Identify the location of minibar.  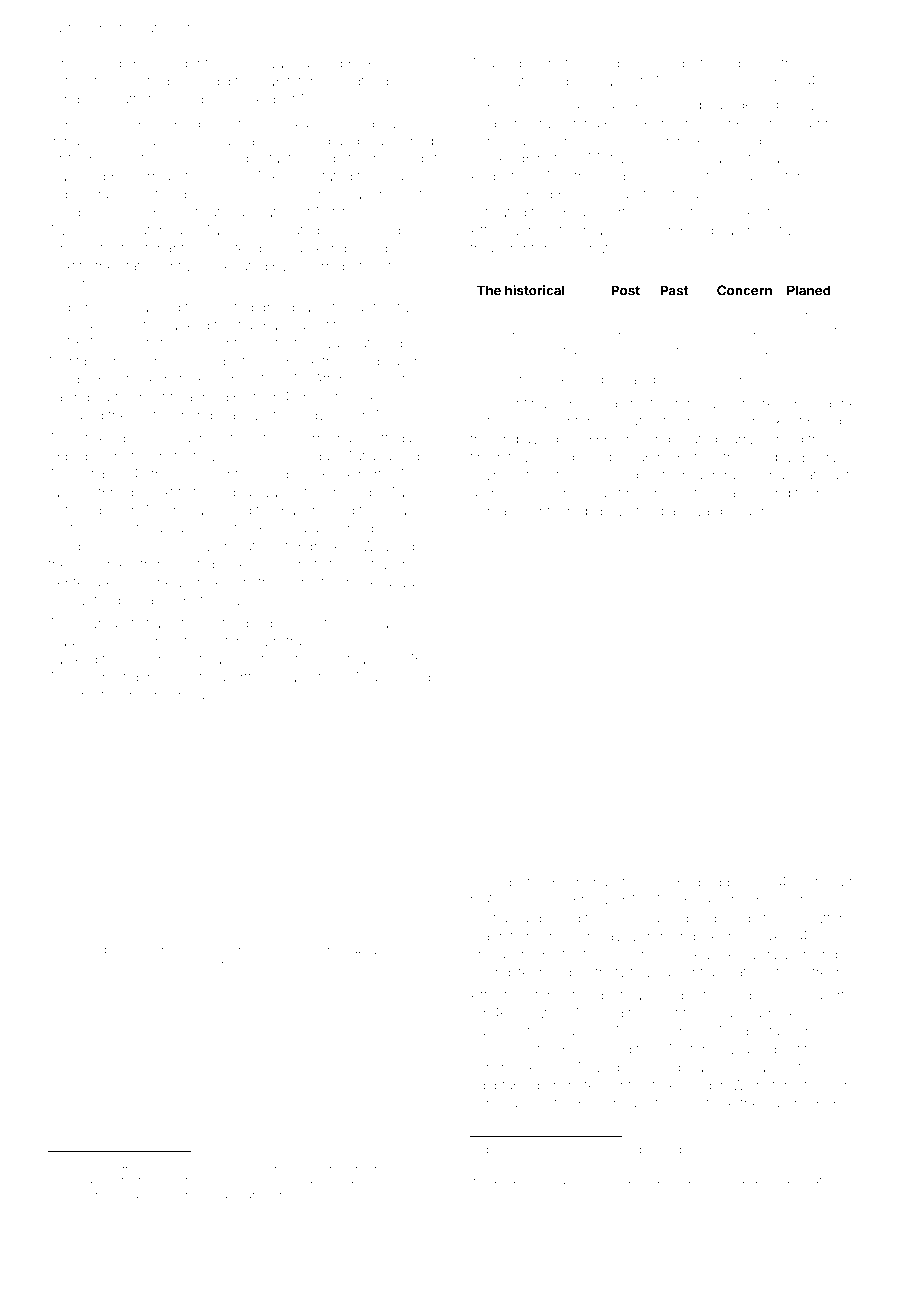
(186, 695).
